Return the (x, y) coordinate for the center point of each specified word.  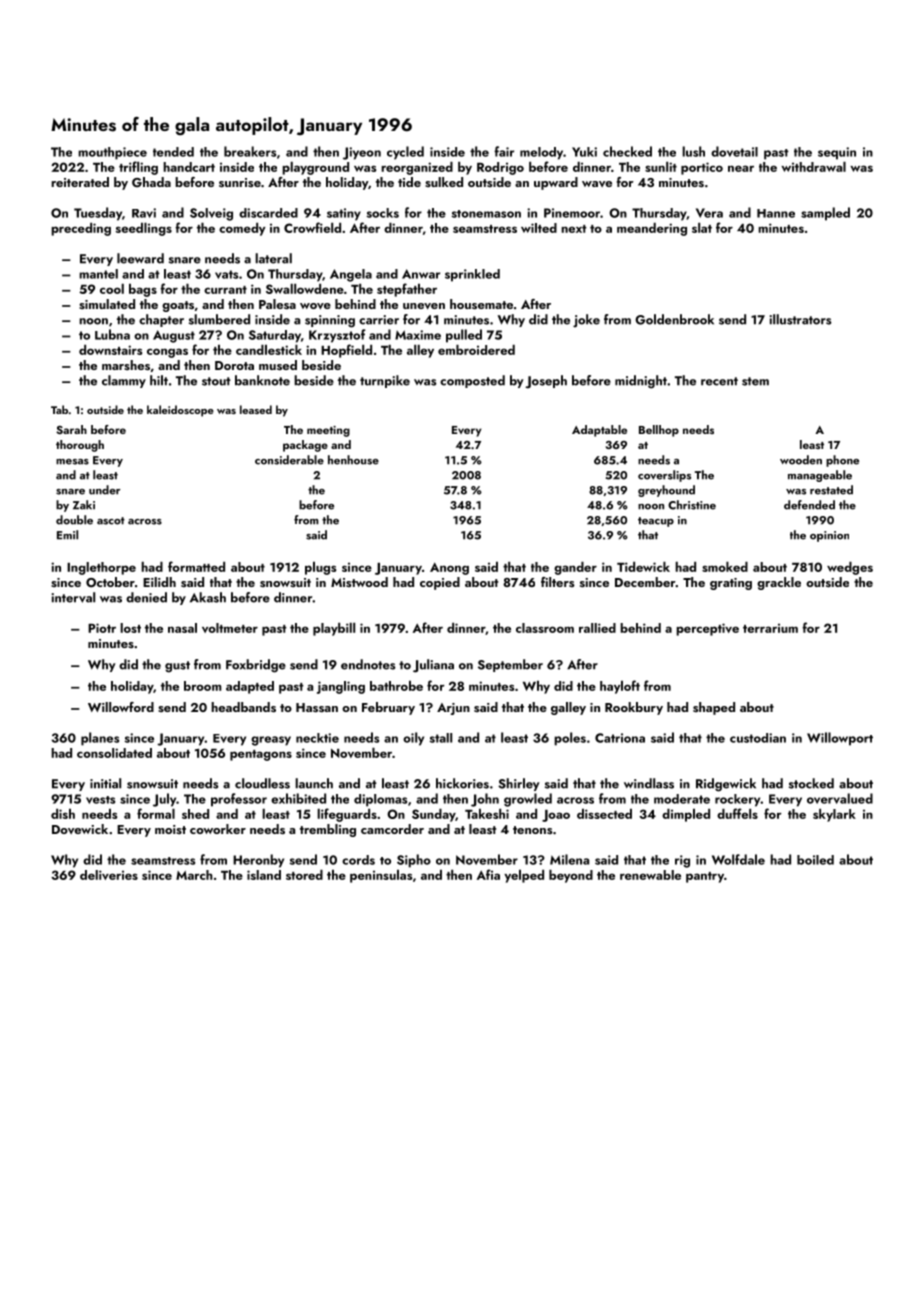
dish (63, 813)
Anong (449, 568)
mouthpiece (112, 153)
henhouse (353, 460)
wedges (850, 568)
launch (314, 783)
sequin (837, 153)
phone (842, 461)
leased (256, 409)
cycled (405, 153)
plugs (320, 568)
